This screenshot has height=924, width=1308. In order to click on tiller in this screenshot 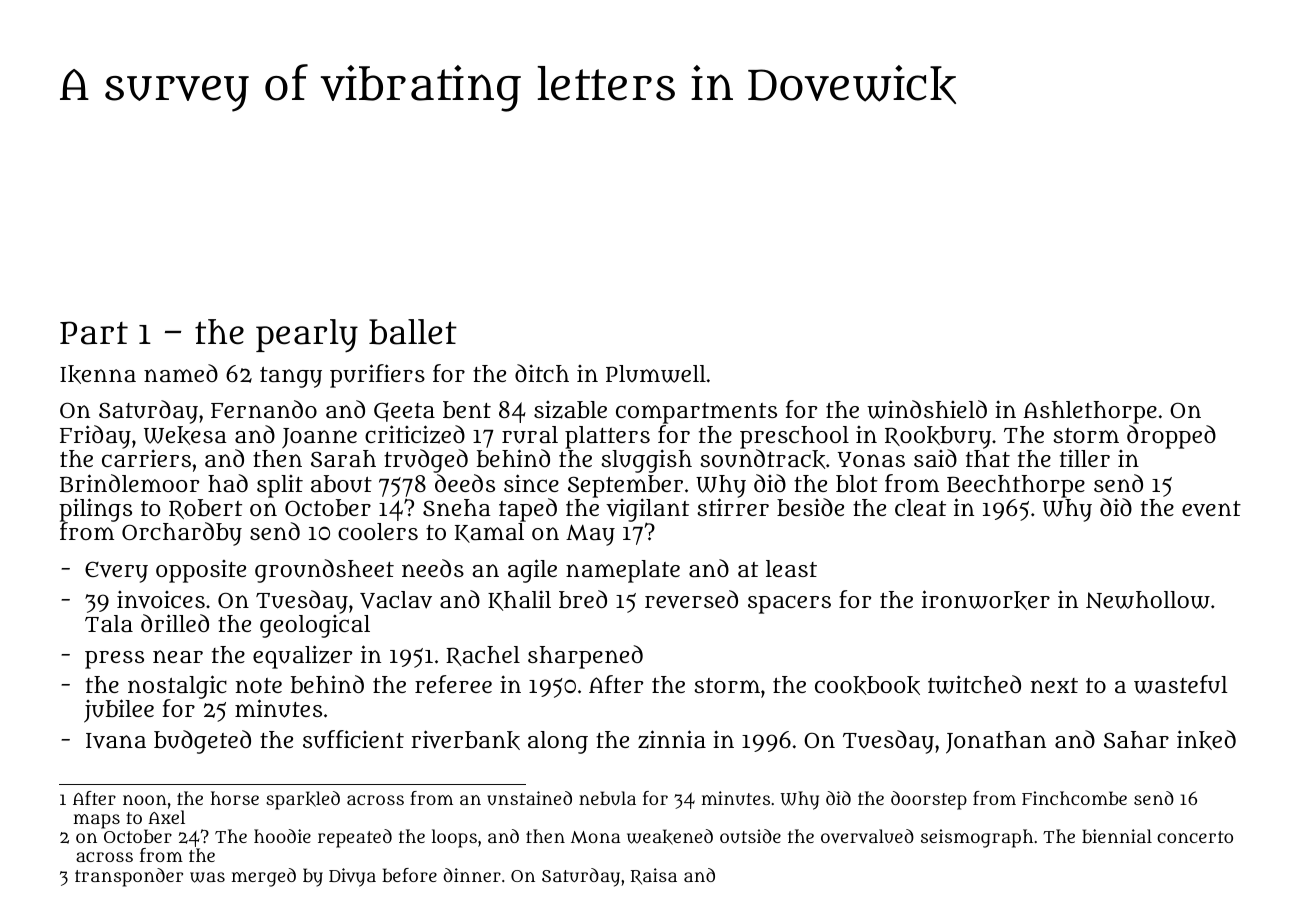, I will do `click(1085, 458)`.
